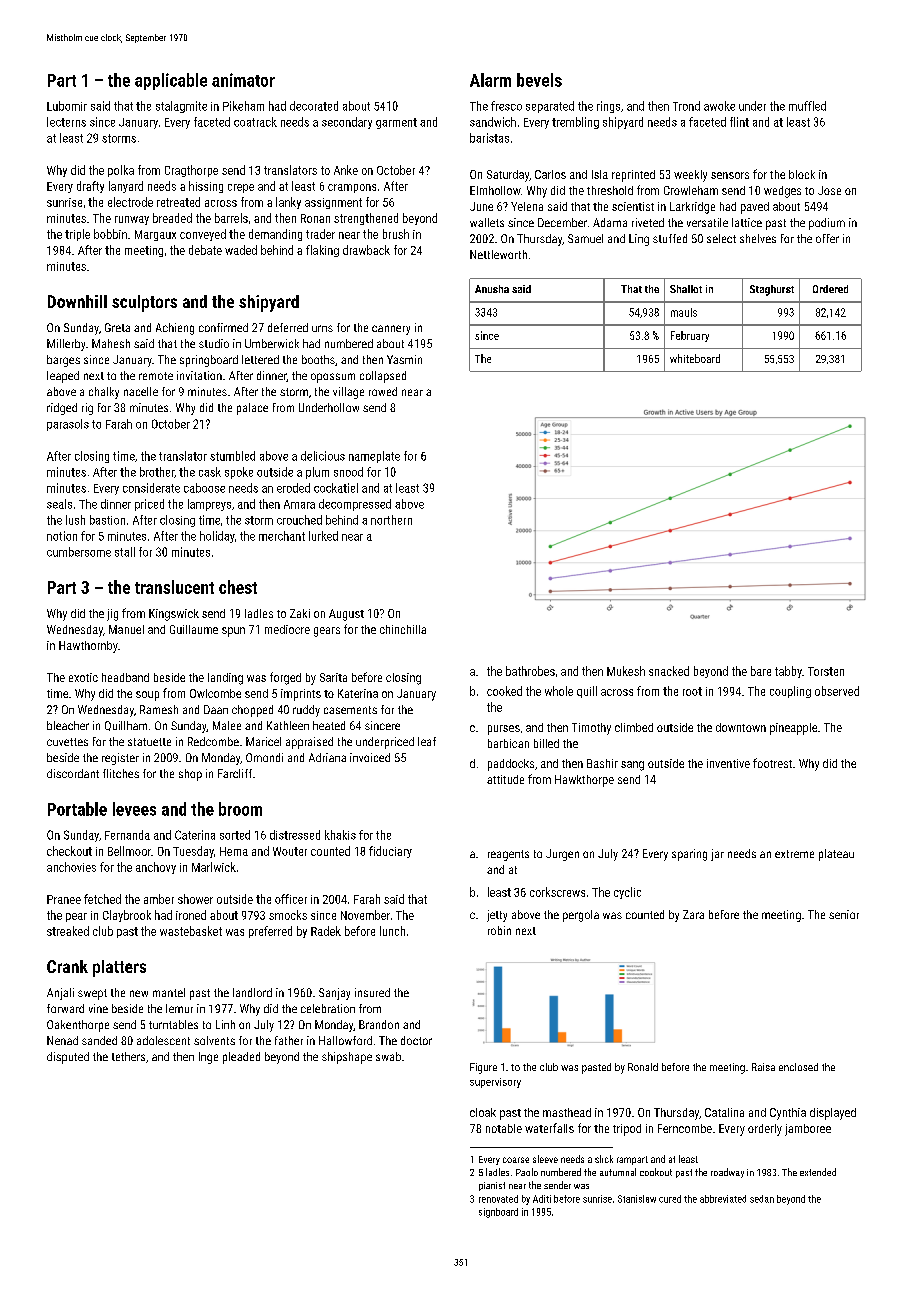 Image resolution: width=908 pixels, height=1316 pixels. What do you see at coordinates (717, 855) in the page?
I see `jar` at bounding box center [717, 855].
